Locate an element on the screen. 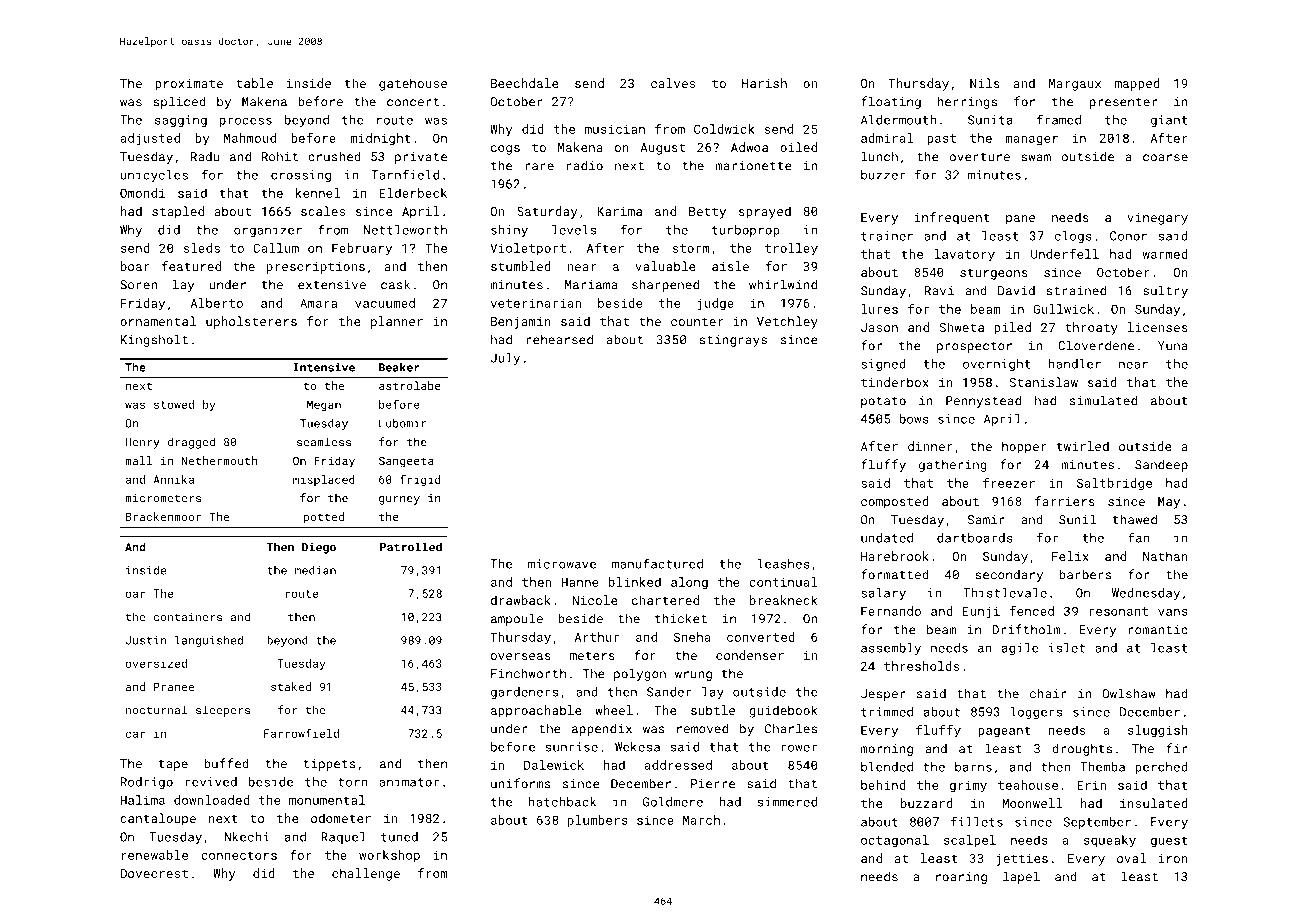 The width and height of the screenshot is (1308, 924). leashes is located at coordinates (784, 564).
